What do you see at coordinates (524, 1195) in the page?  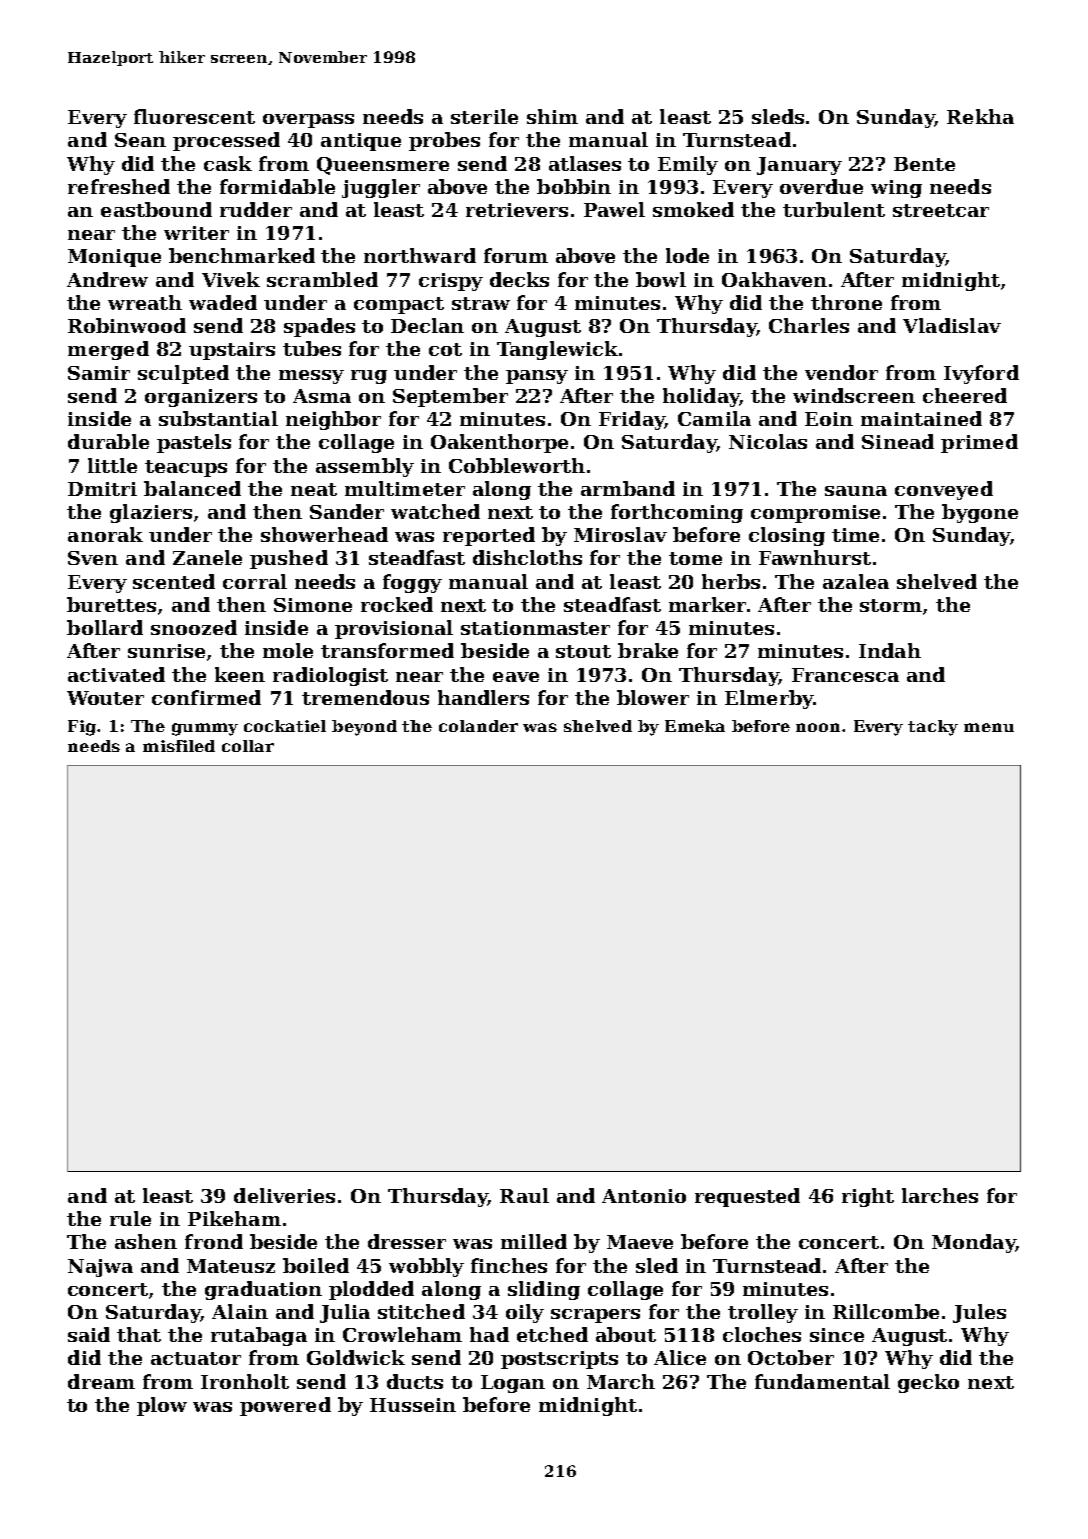 I see `Raul` at bounding box center [524, 1195].
